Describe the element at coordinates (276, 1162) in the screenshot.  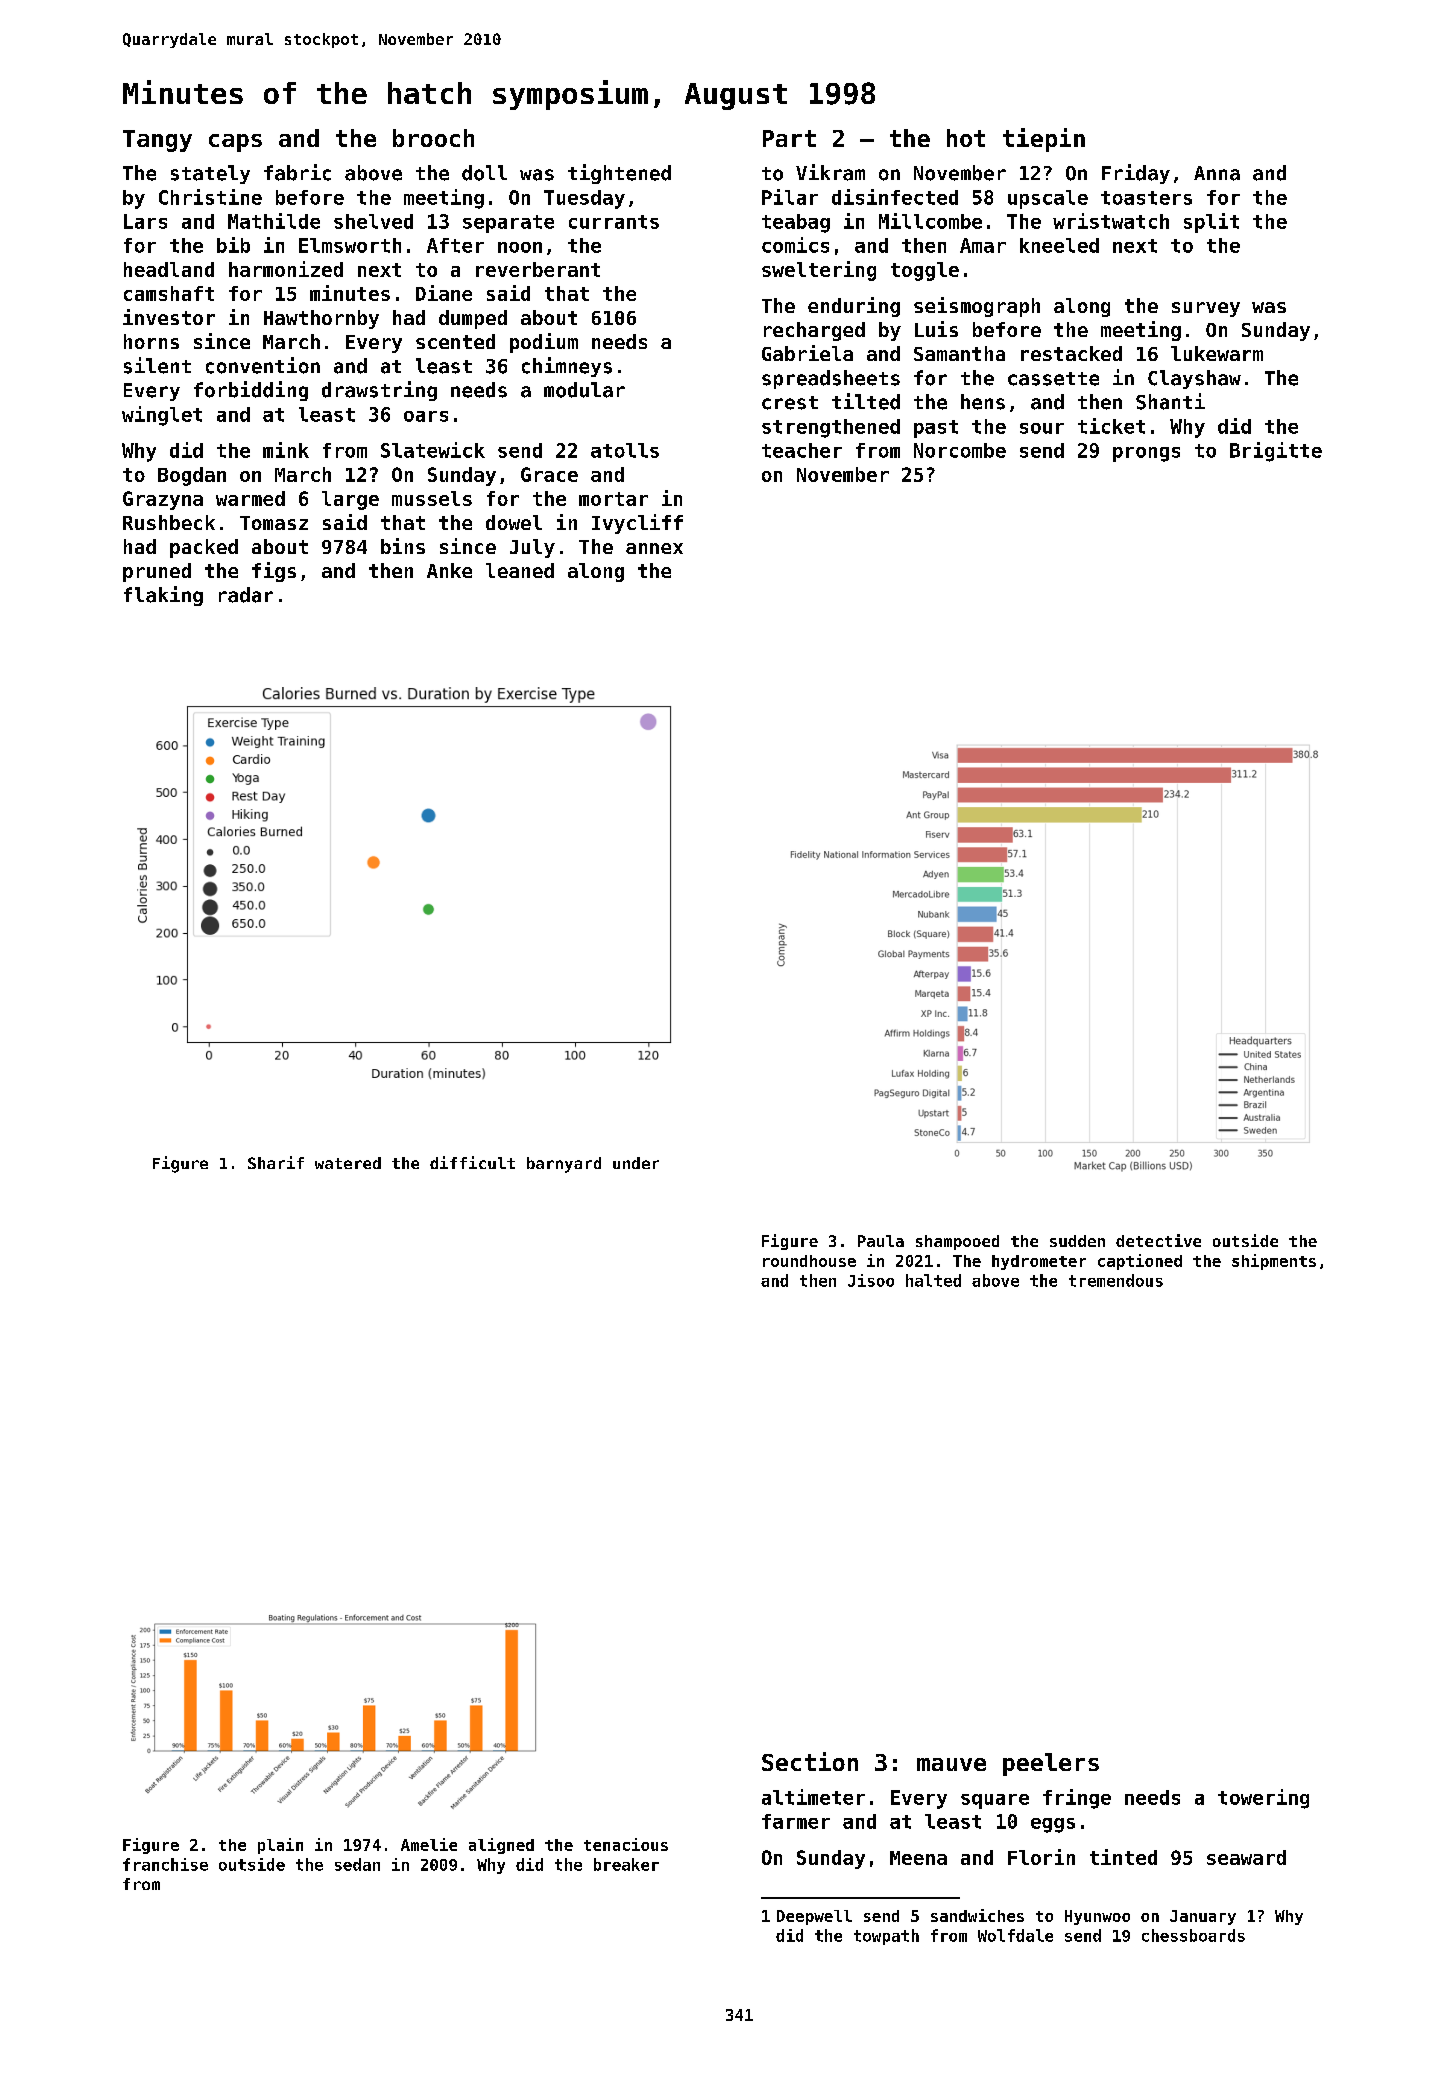
I see `Sharif` at that location.
